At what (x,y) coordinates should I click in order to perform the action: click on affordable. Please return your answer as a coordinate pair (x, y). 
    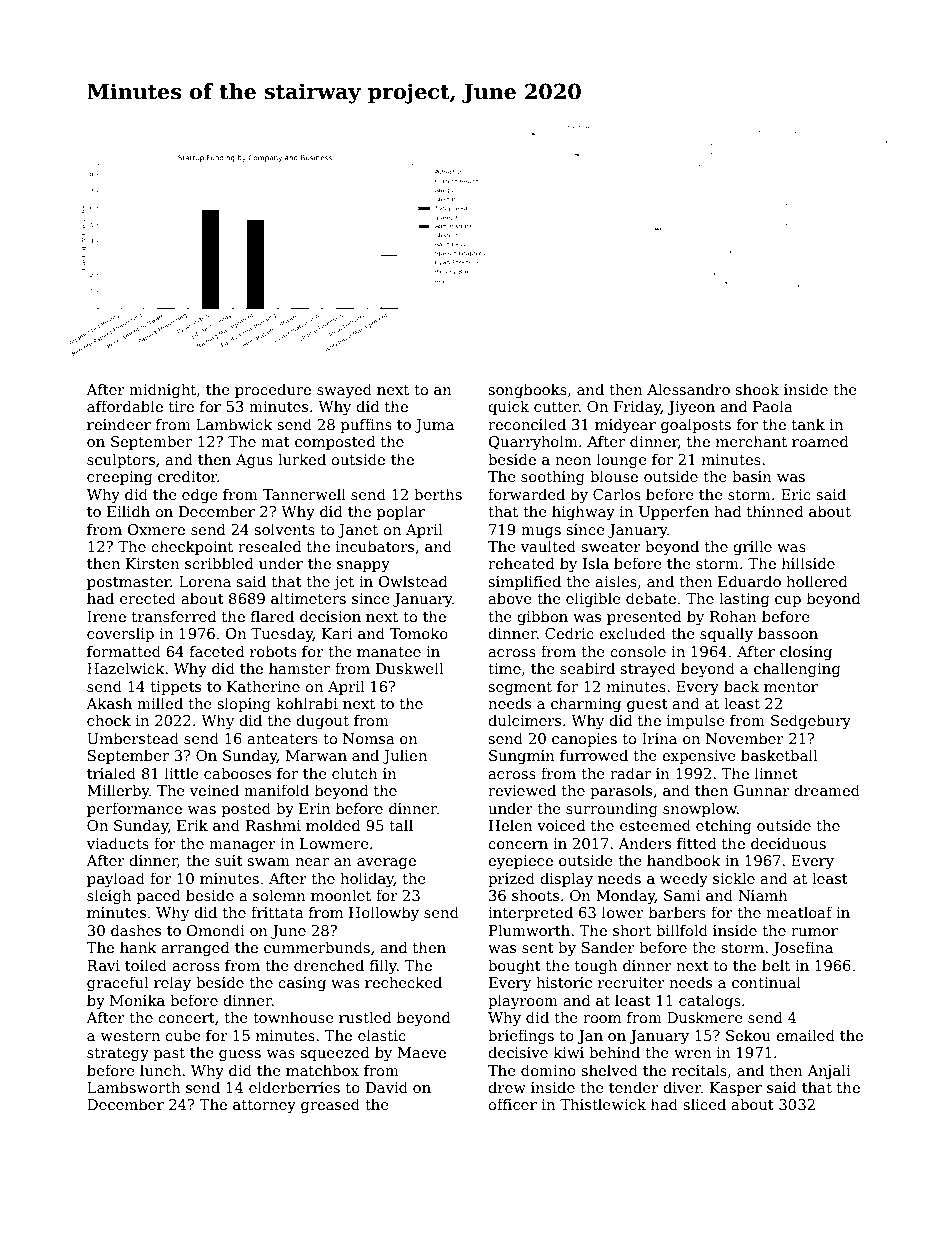
    Looking at the image, I should click on (125, 406).
